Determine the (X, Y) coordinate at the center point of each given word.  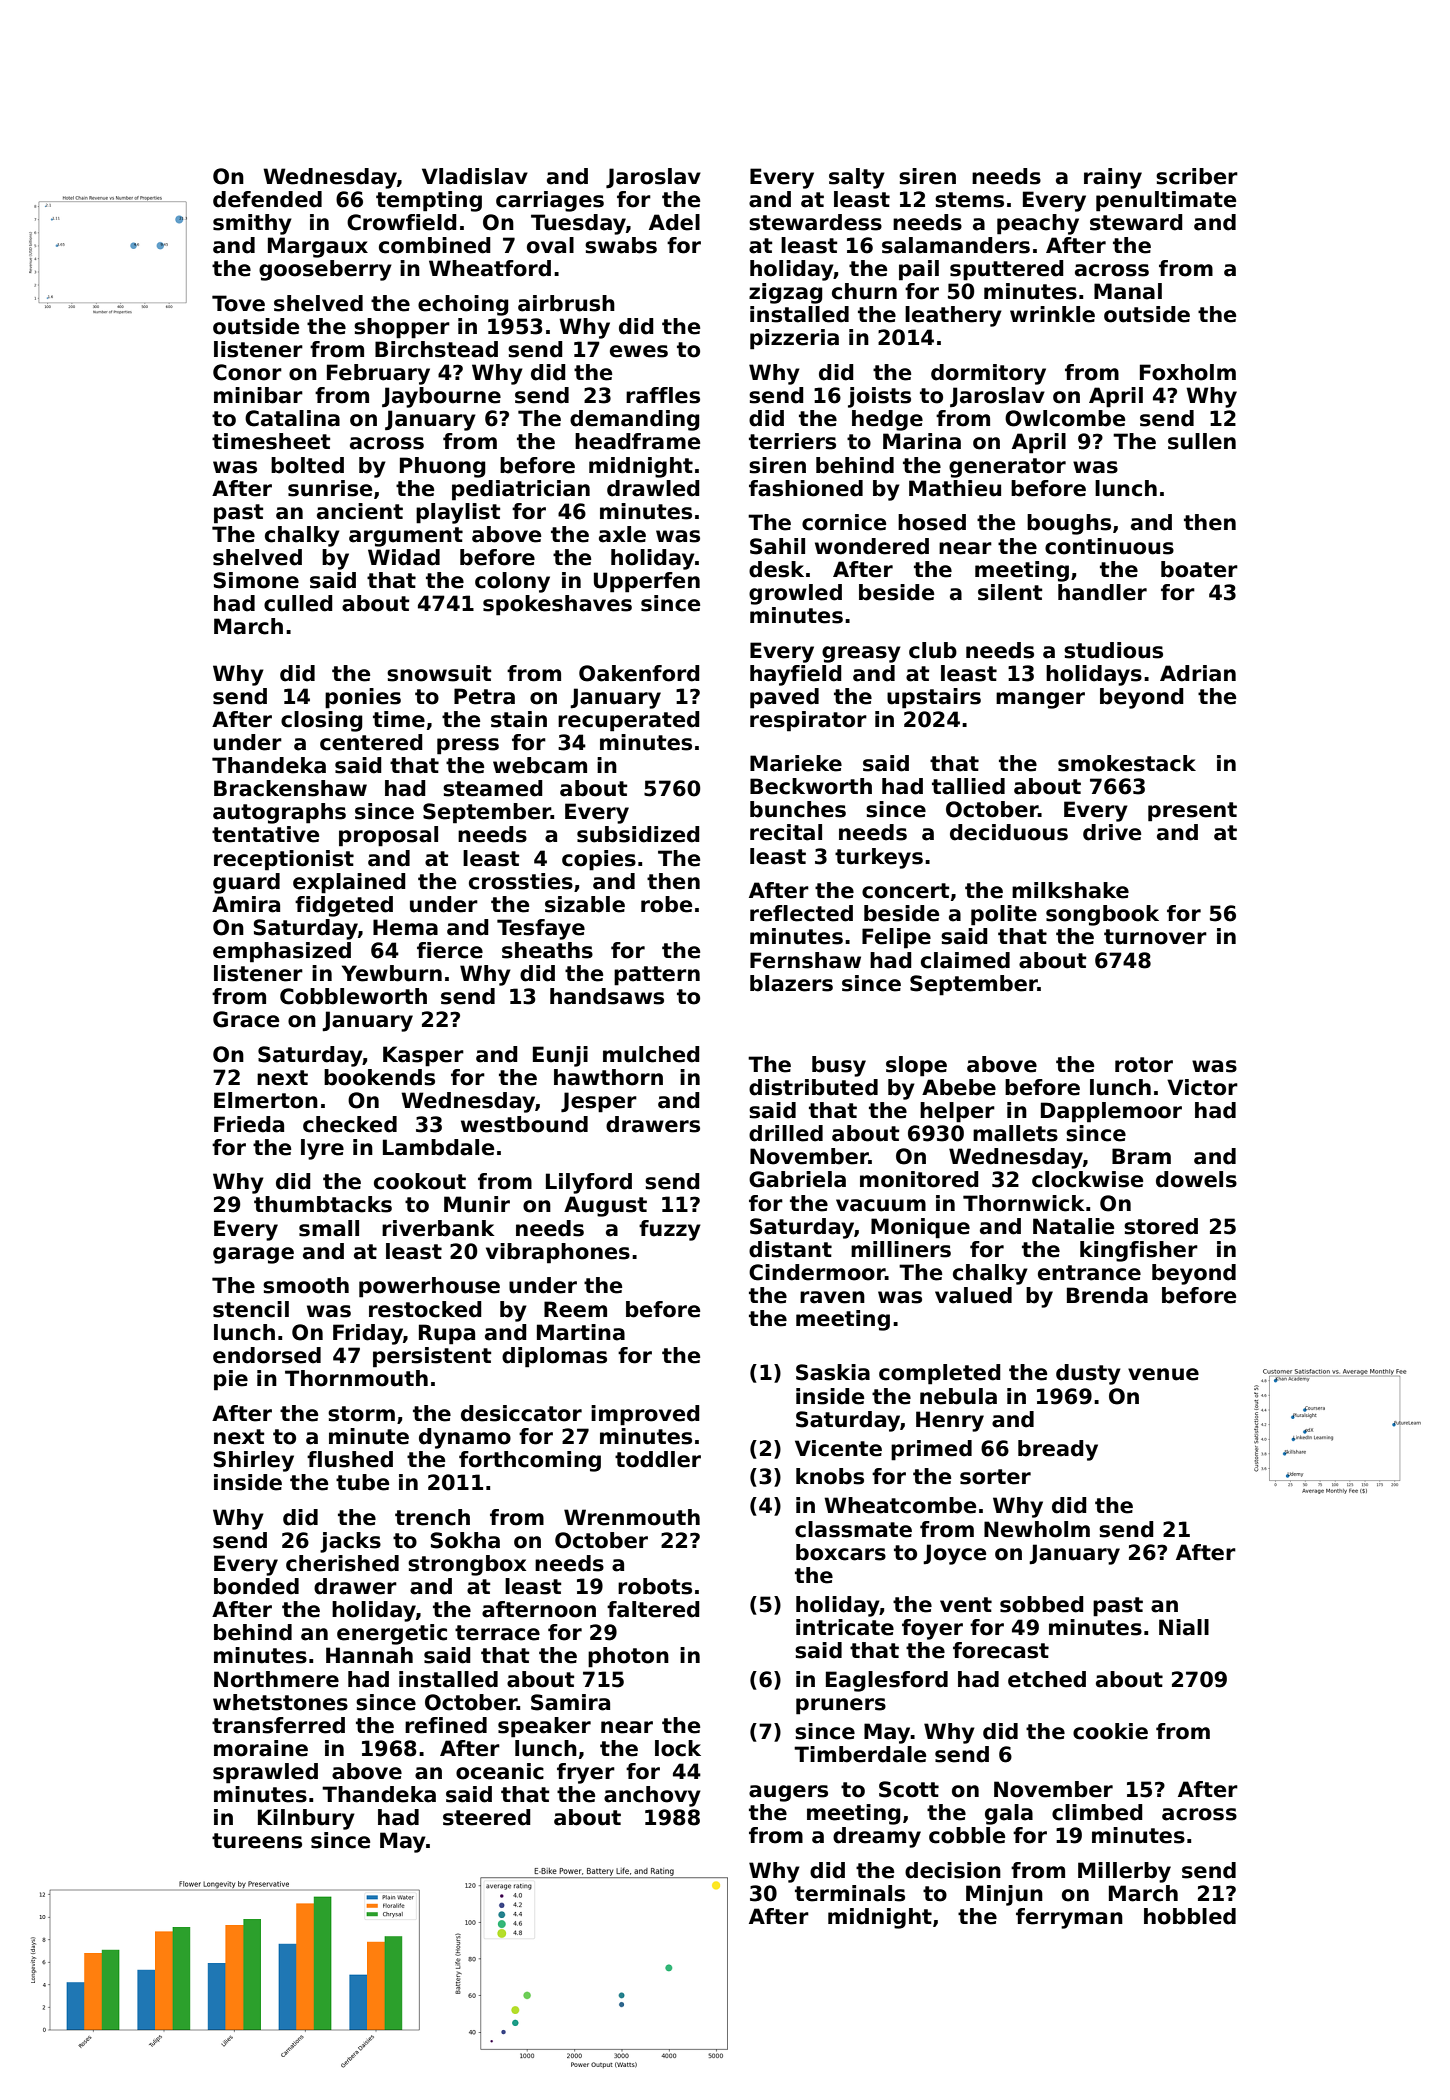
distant (790, 1249)
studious (1113, 650)
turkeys (879, 858)
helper (957, 1112)
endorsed (267, 1355)
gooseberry (325, 270)
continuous (1109, 546)
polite (1004, 915)
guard (246, 883)
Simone (256, 580)
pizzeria (794, 339)
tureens (257, 1841)
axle (622, 534)
